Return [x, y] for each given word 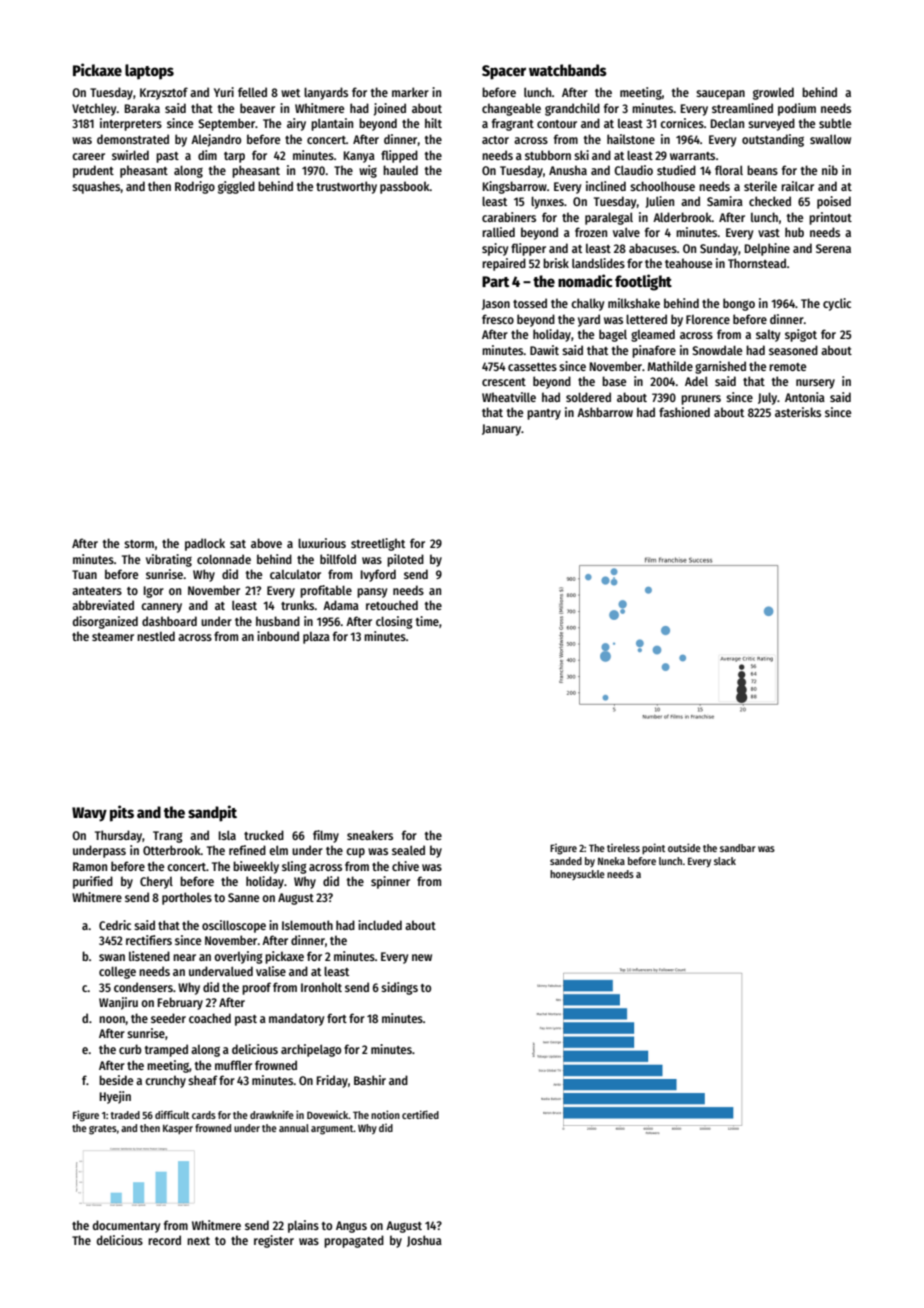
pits [122, 813]
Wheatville [509, 397]
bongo [739, 304]
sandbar [738, 848]
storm [139, 544]
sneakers [370, 835]
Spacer [504, 72]
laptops [149, 72]
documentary [126, 1226]
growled [773, 93]
